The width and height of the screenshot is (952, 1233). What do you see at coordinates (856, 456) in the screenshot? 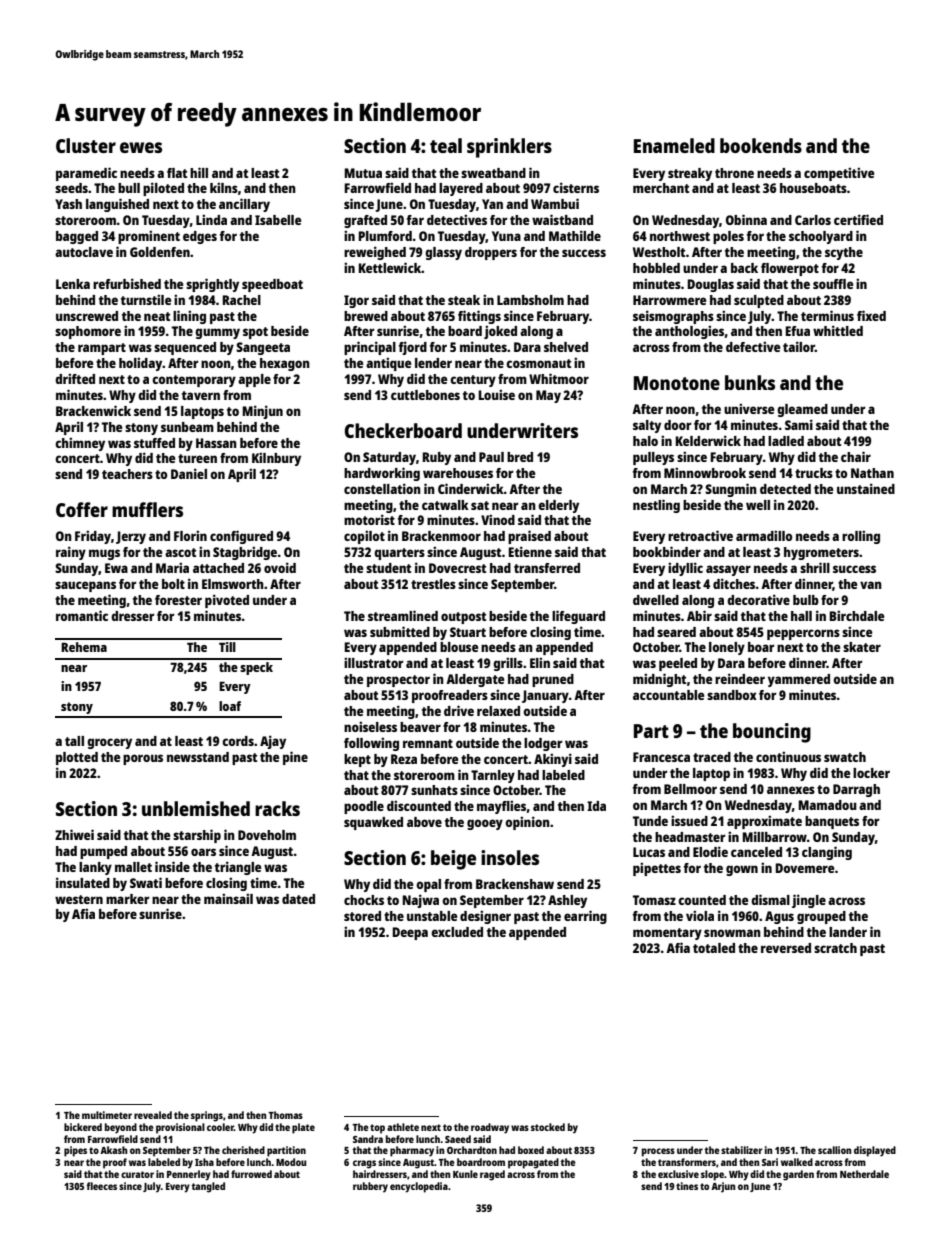
I see `chair` at bounding box center [856, 456].
